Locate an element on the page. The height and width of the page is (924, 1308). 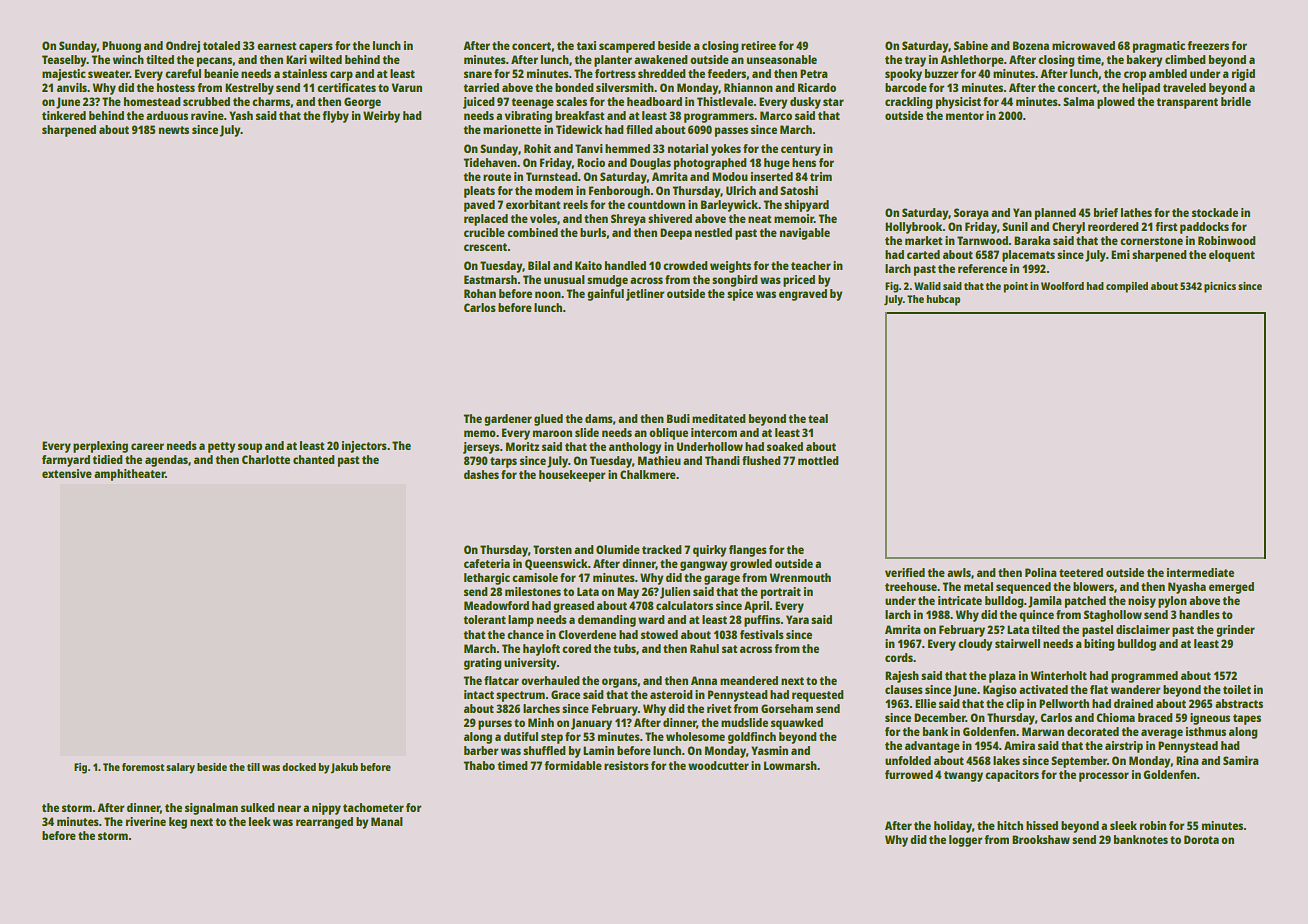
retiree is located at coordinates (758, 45).
